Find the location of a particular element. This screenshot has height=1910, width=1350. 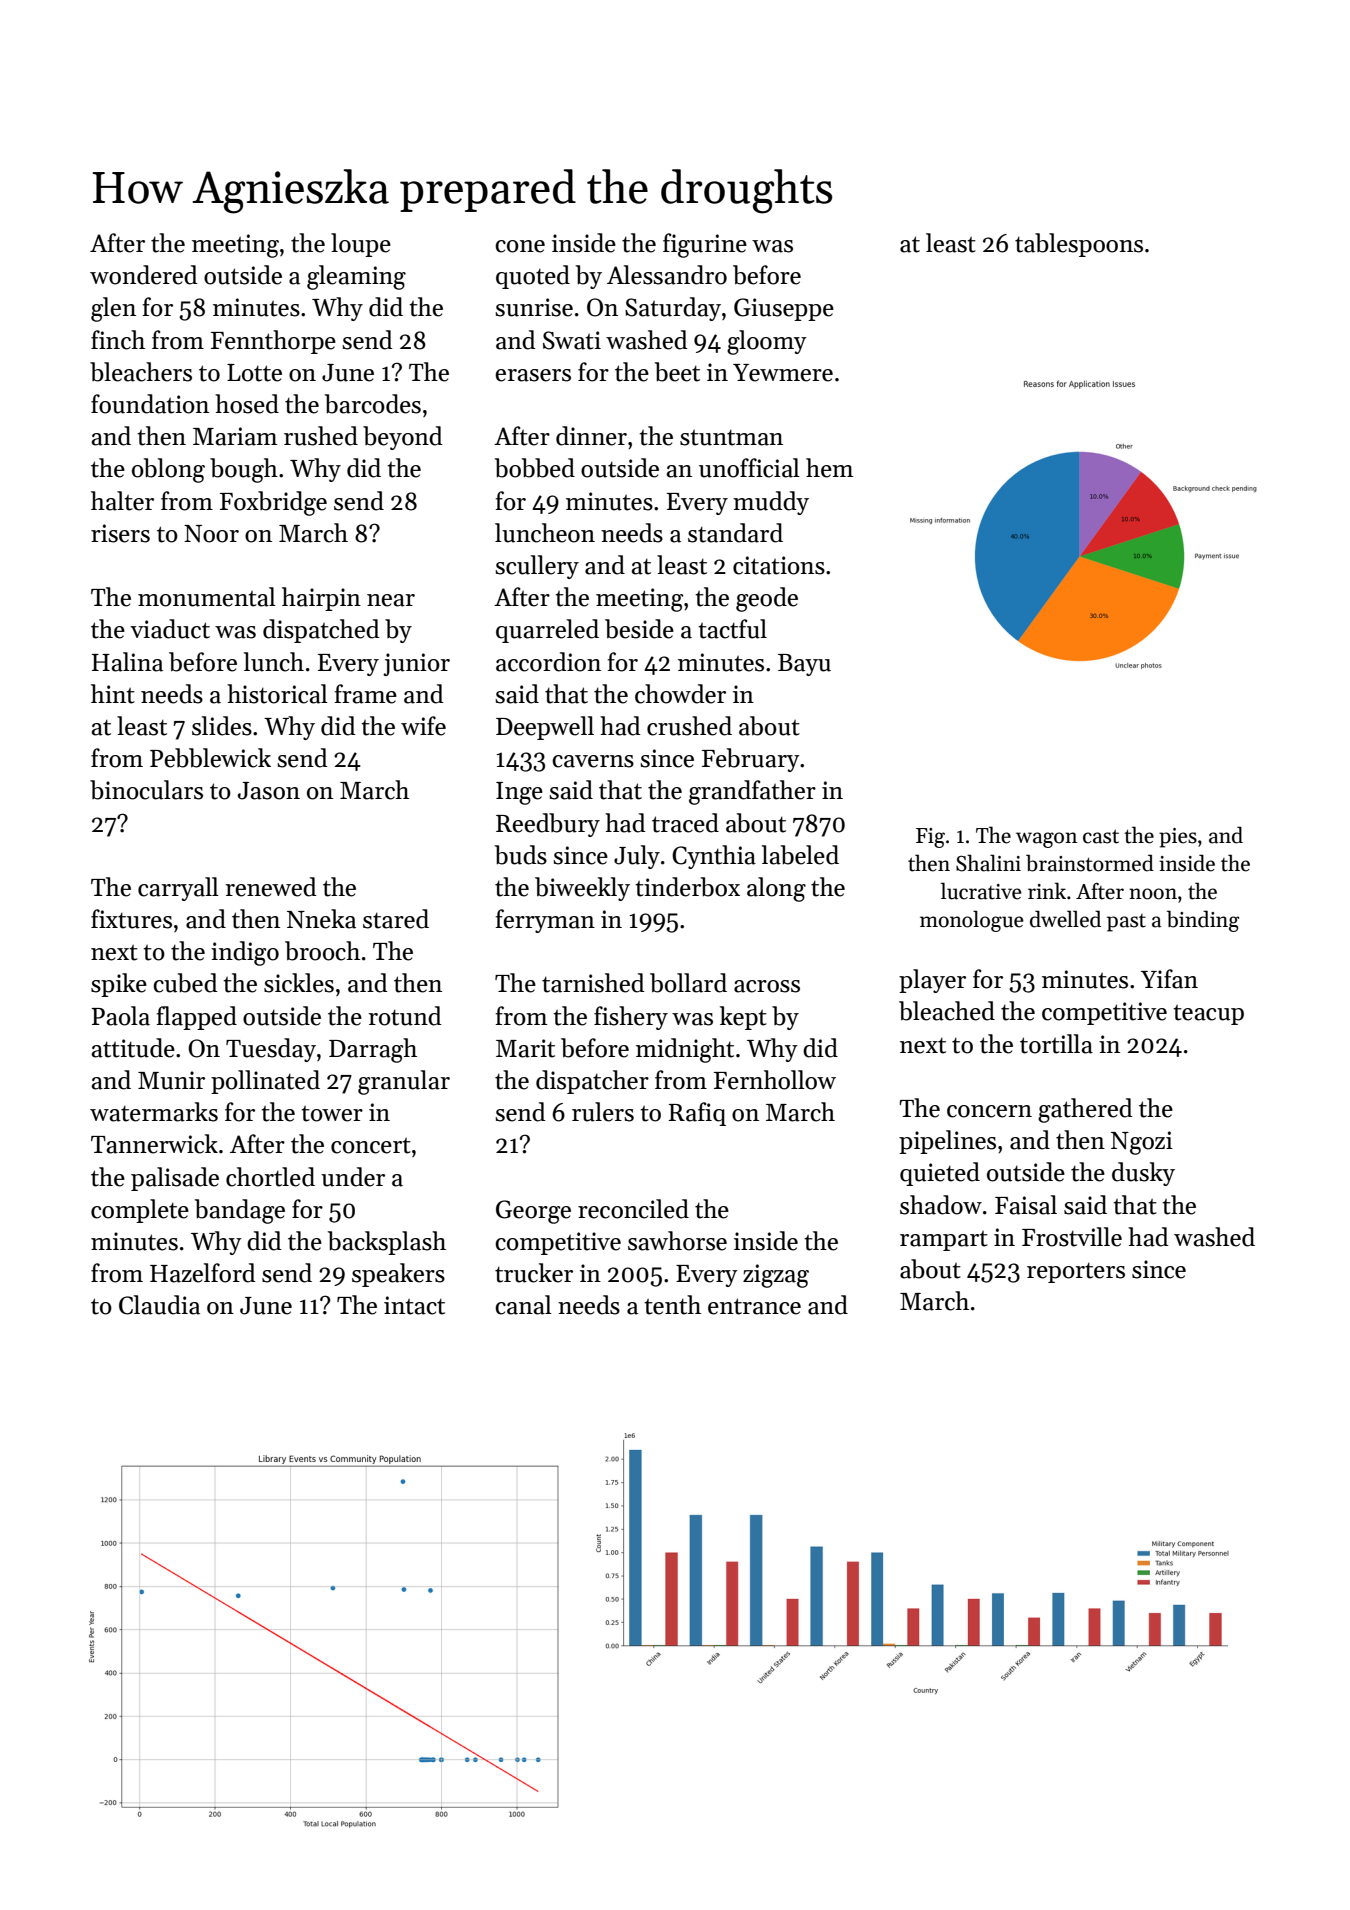

complete is located at coordinates (140, 1211).
